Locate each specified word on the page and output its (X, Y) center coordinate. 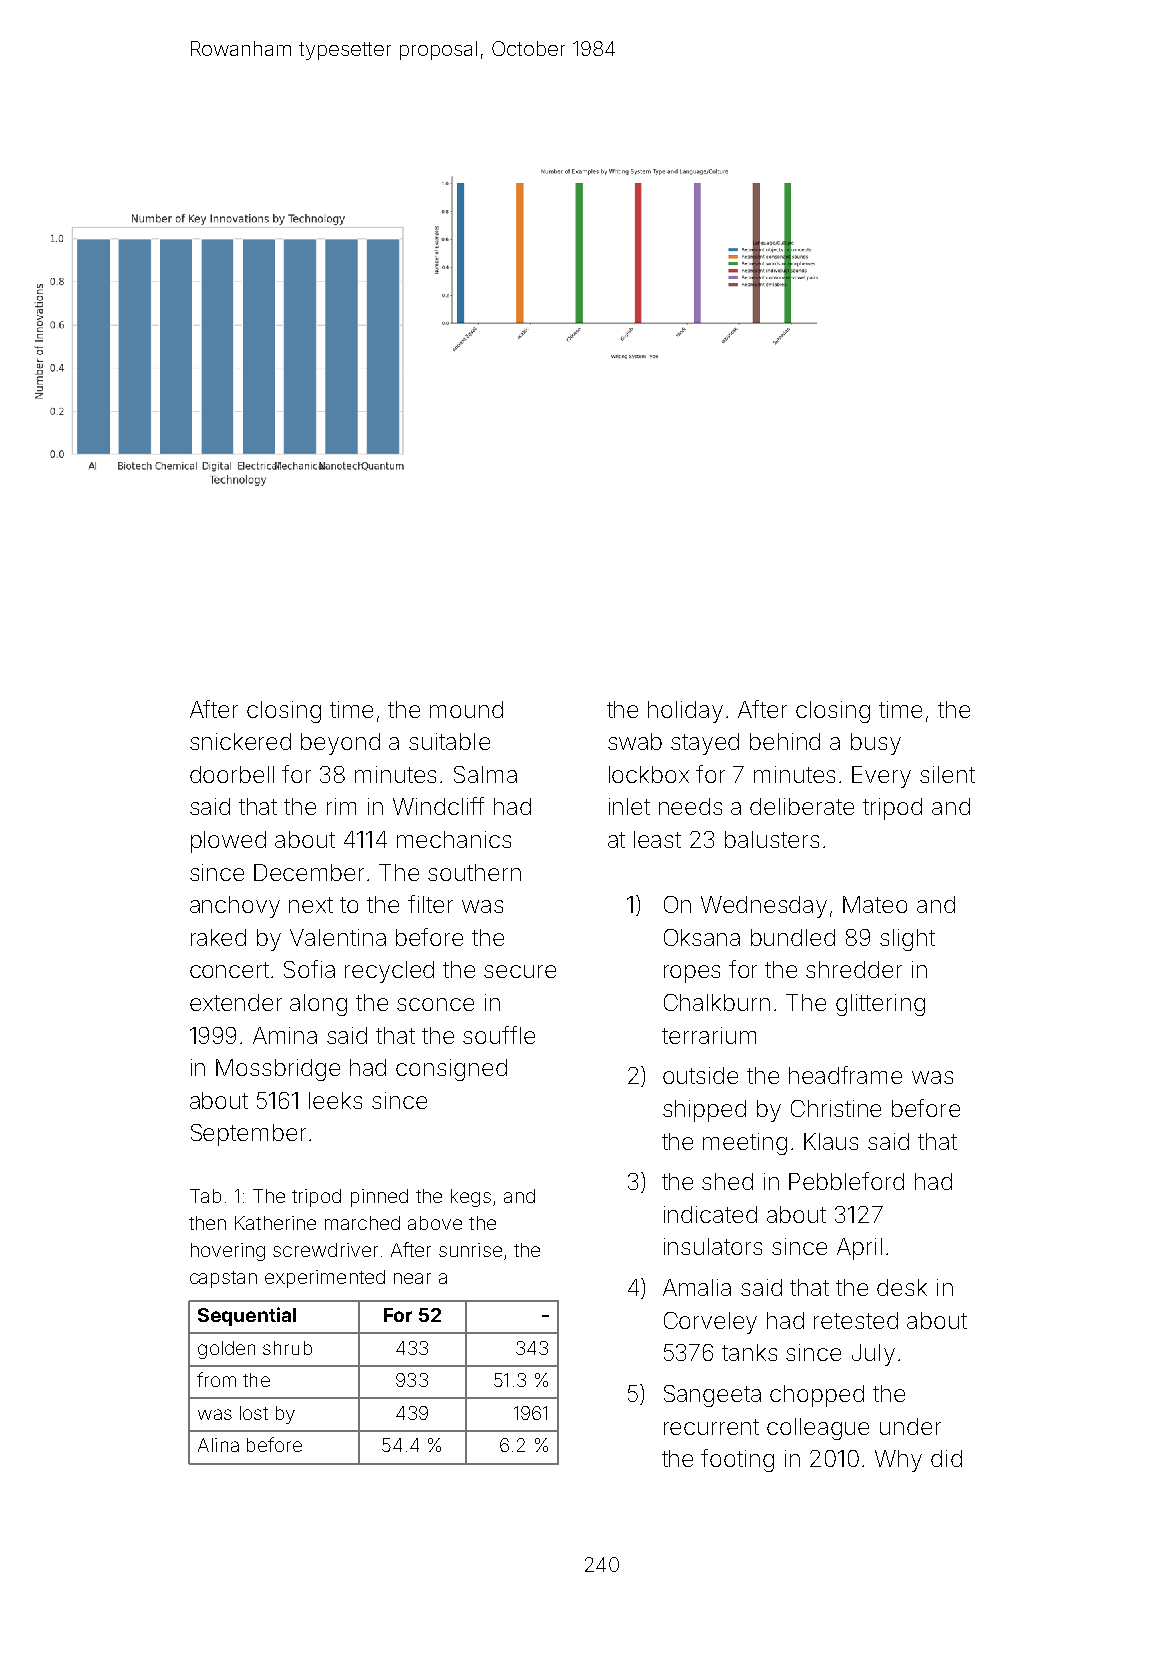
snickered (240, 741)
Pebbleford (846, 1181)
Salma (485, 774)
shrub (287, 1348)
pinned (379, 1198)
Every (881, 777)
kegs (471, 1198)
